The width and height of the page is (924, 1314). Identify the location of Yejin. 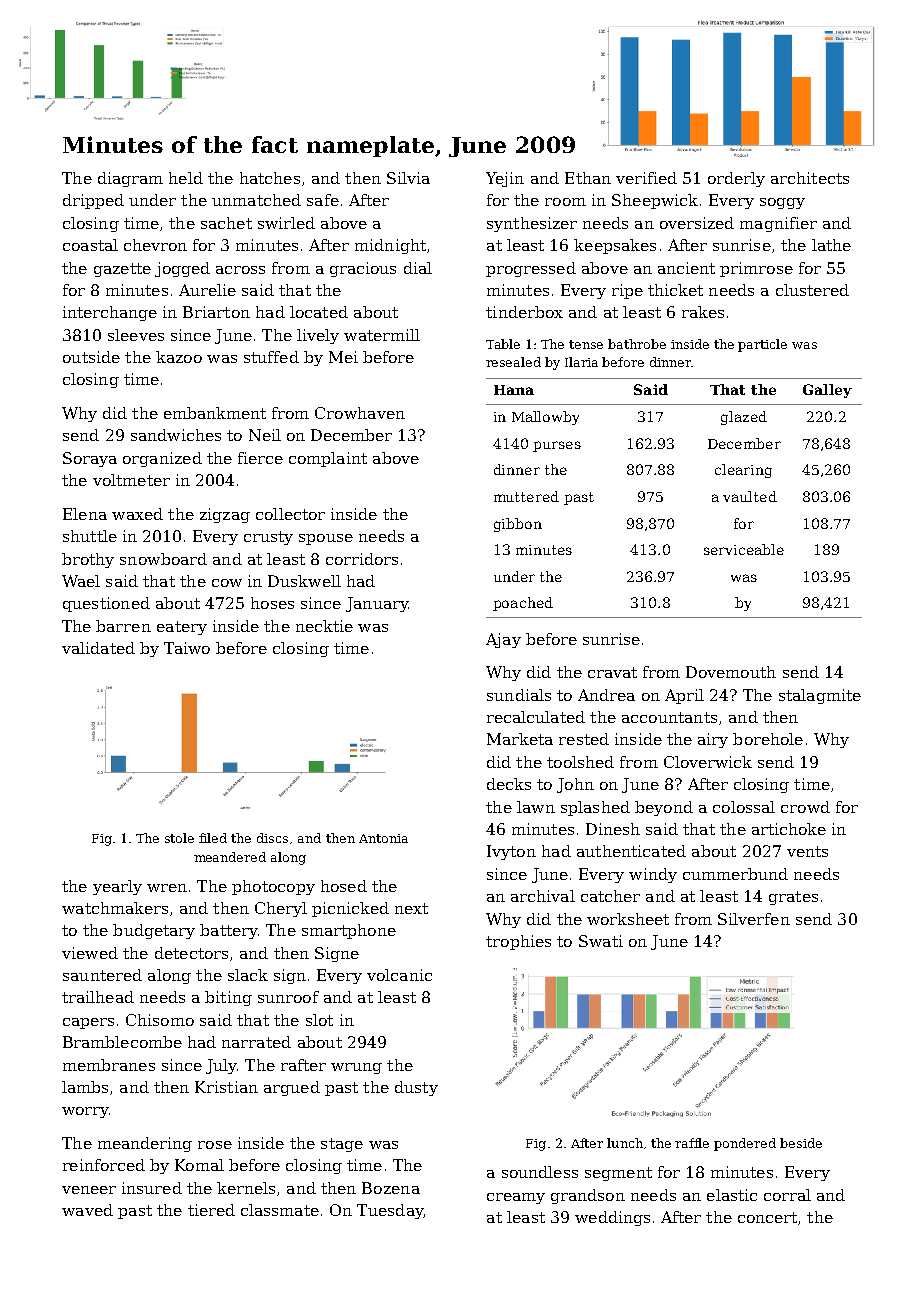
(505, 179).
